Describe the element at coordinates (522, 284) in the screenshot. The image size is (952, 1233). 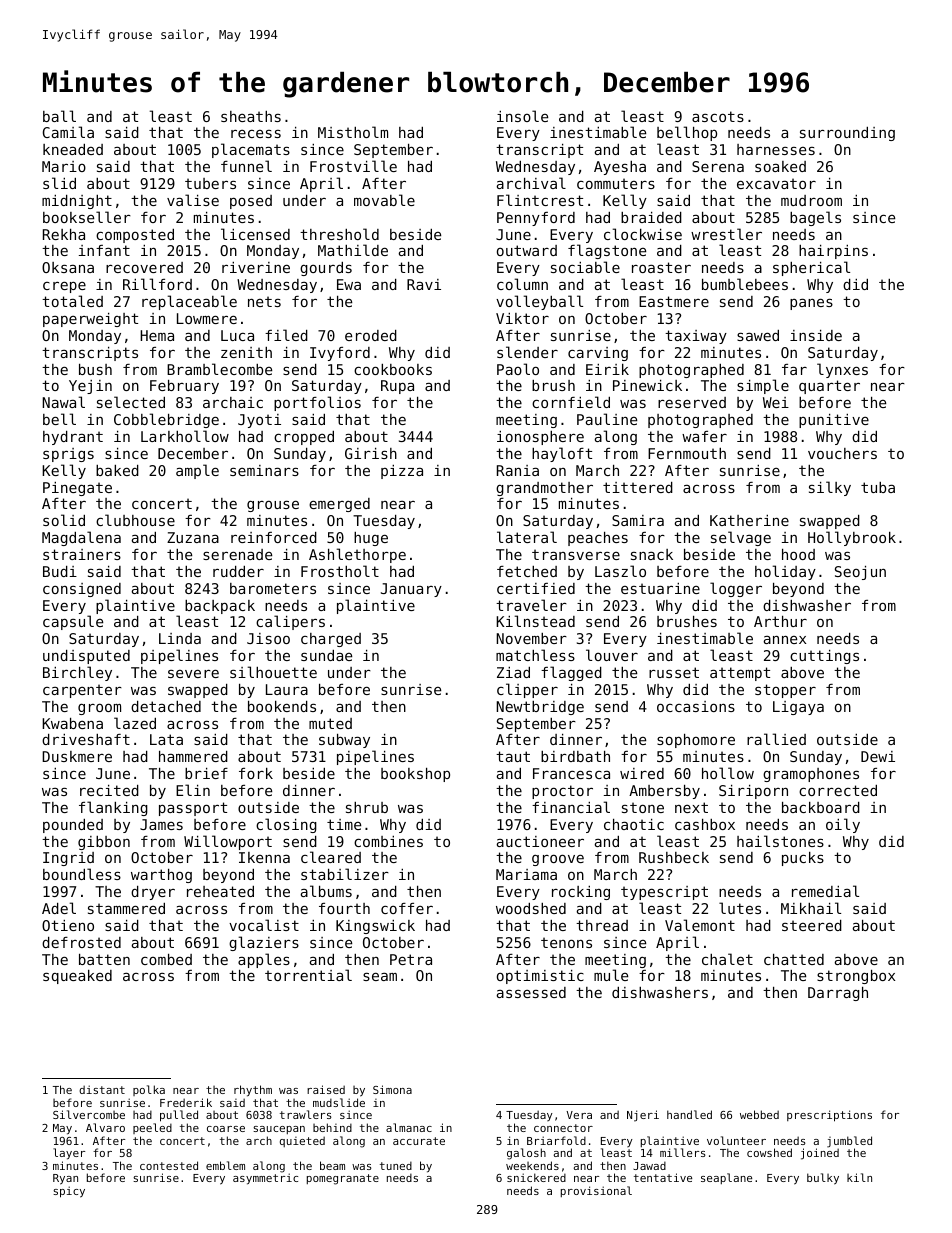
I see `column` at that location.
